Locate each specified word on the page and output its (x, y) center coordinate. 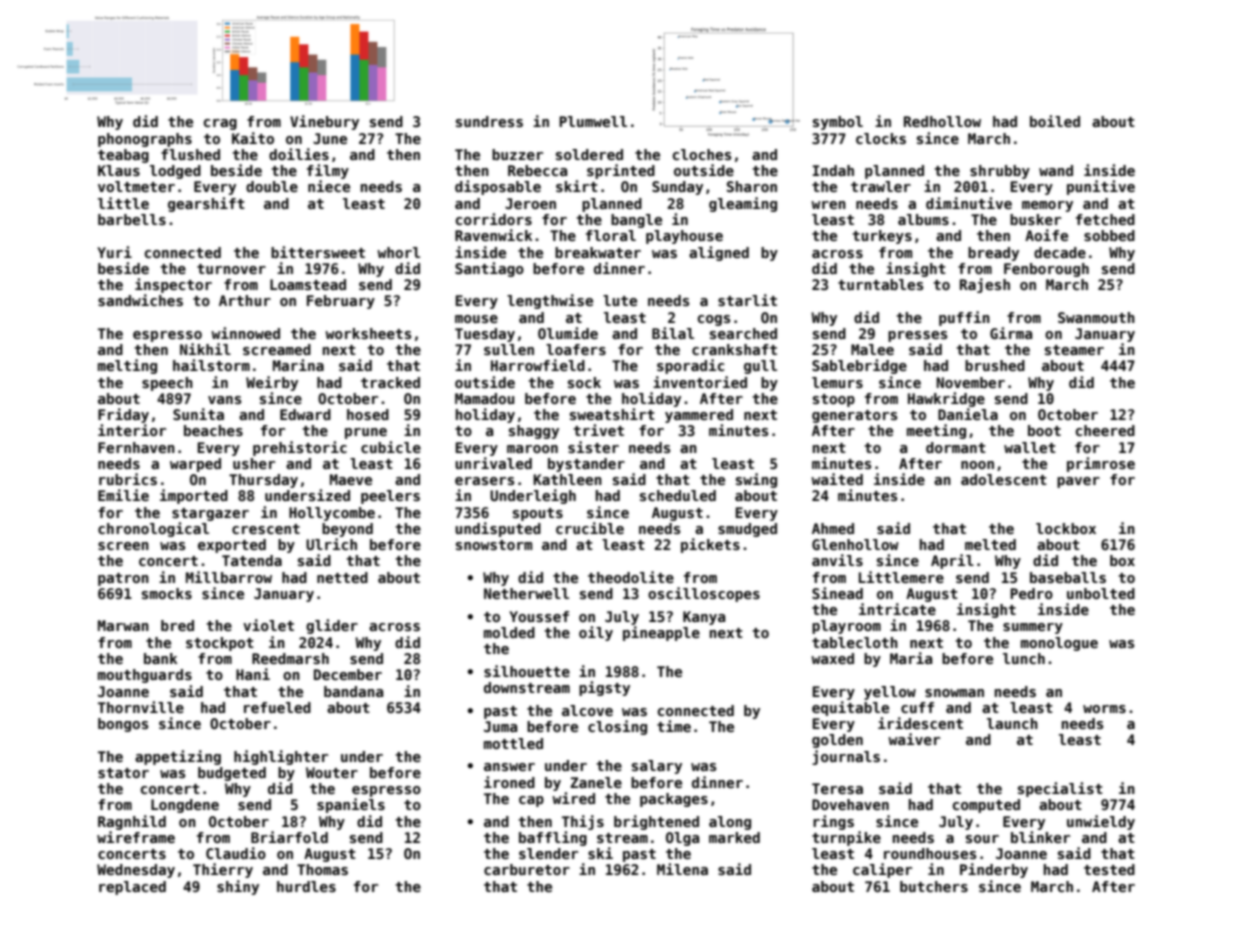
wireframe (136, 837)
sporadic (690, 366)
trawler (881, 186)
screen (123, 546)
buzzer (517, 154)
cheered (1105, 430)
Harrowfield (538, 365)
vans (224, 400)
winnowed (245, 333)
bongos (123, 725)
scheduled (678, 495)
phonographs (145, 140)
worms (1104, 709)
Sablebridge (859, 366)
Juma (500, 726)
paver (1078, 482)
